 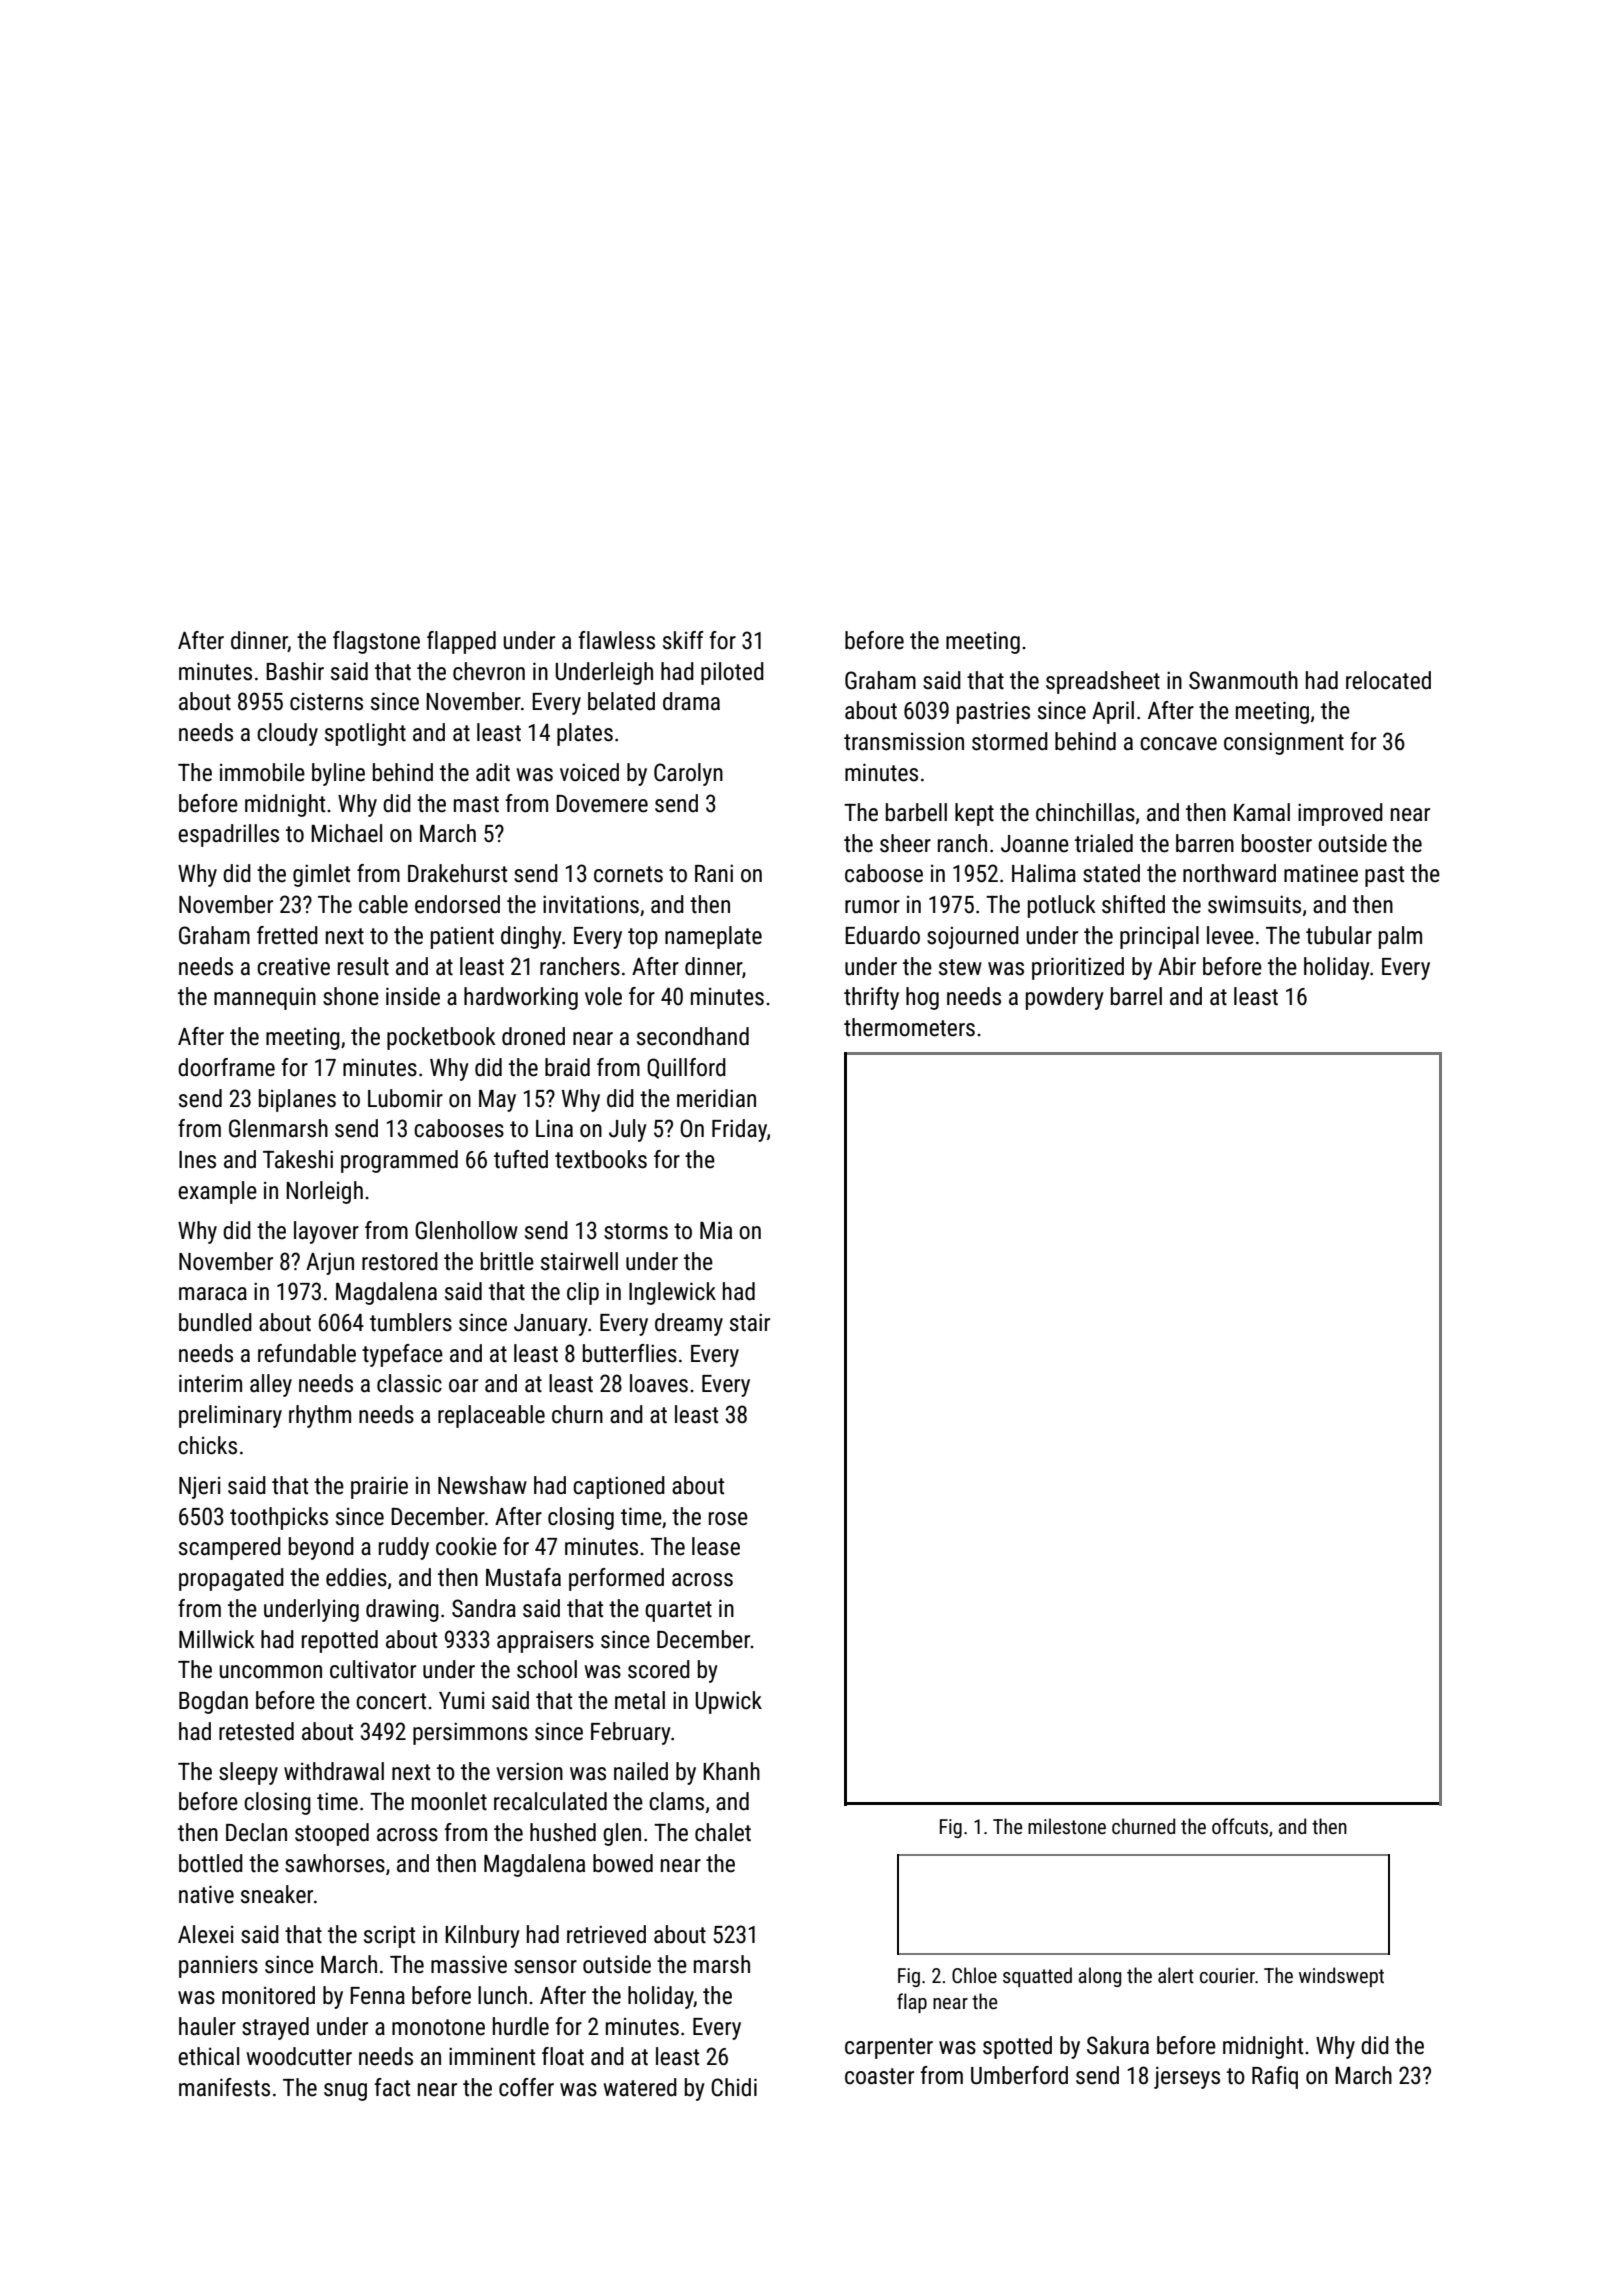 I want to click on offcuts, so click(x=1240, y=1826).
